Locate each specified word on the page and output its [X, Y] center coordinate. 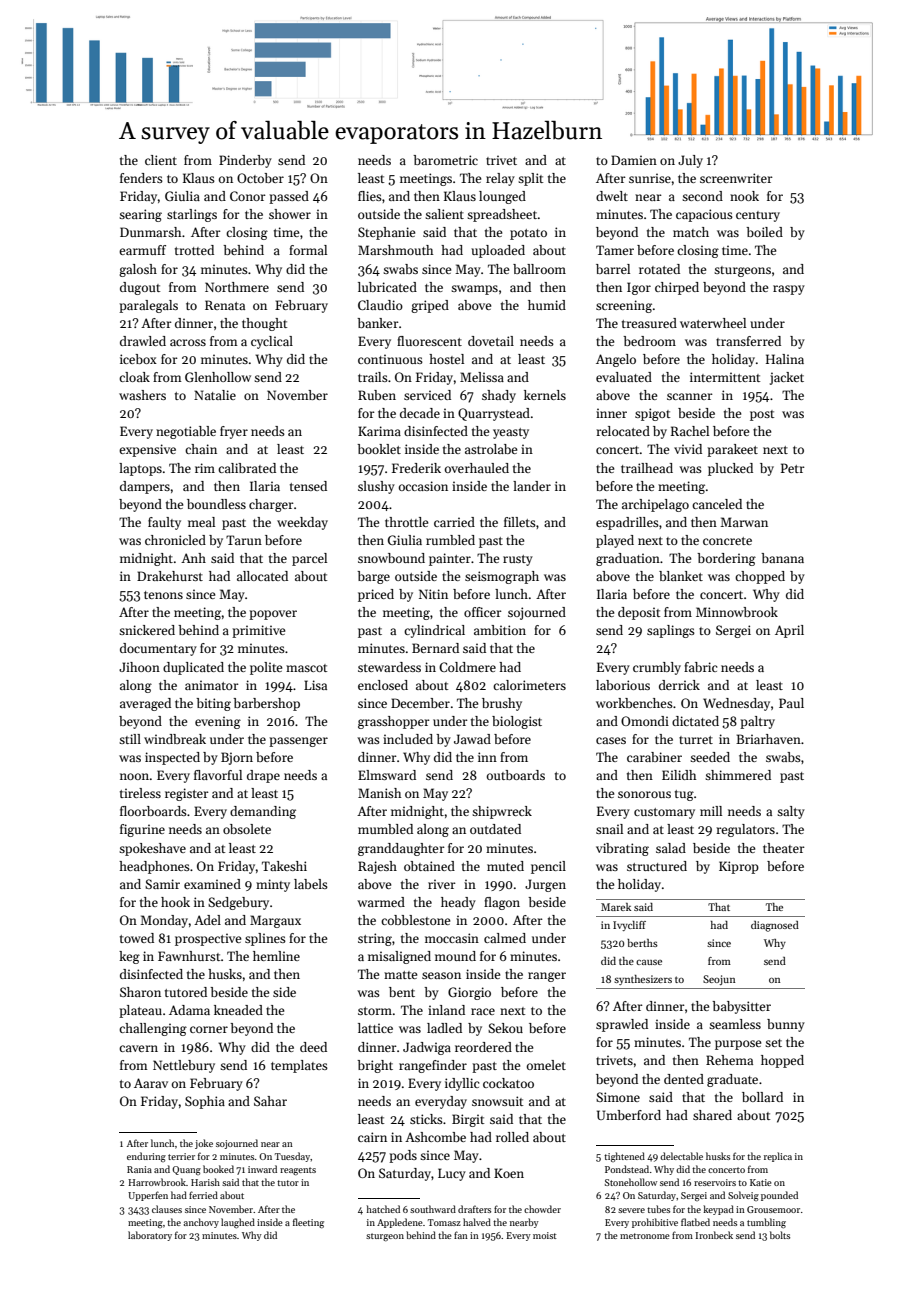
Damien [634, 160]
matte [400, 975]
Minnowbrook [737, 612]
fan [461, 1235]
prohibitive [655, 1223]
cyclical [272, 342]
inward [262, 1169]
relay [500, 179]
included [408, 739]
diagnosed [775, 926]
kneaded [238, 1010]
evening [218, 722]
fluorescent [429, 341]
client [161, 160]
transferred [748, 341]
